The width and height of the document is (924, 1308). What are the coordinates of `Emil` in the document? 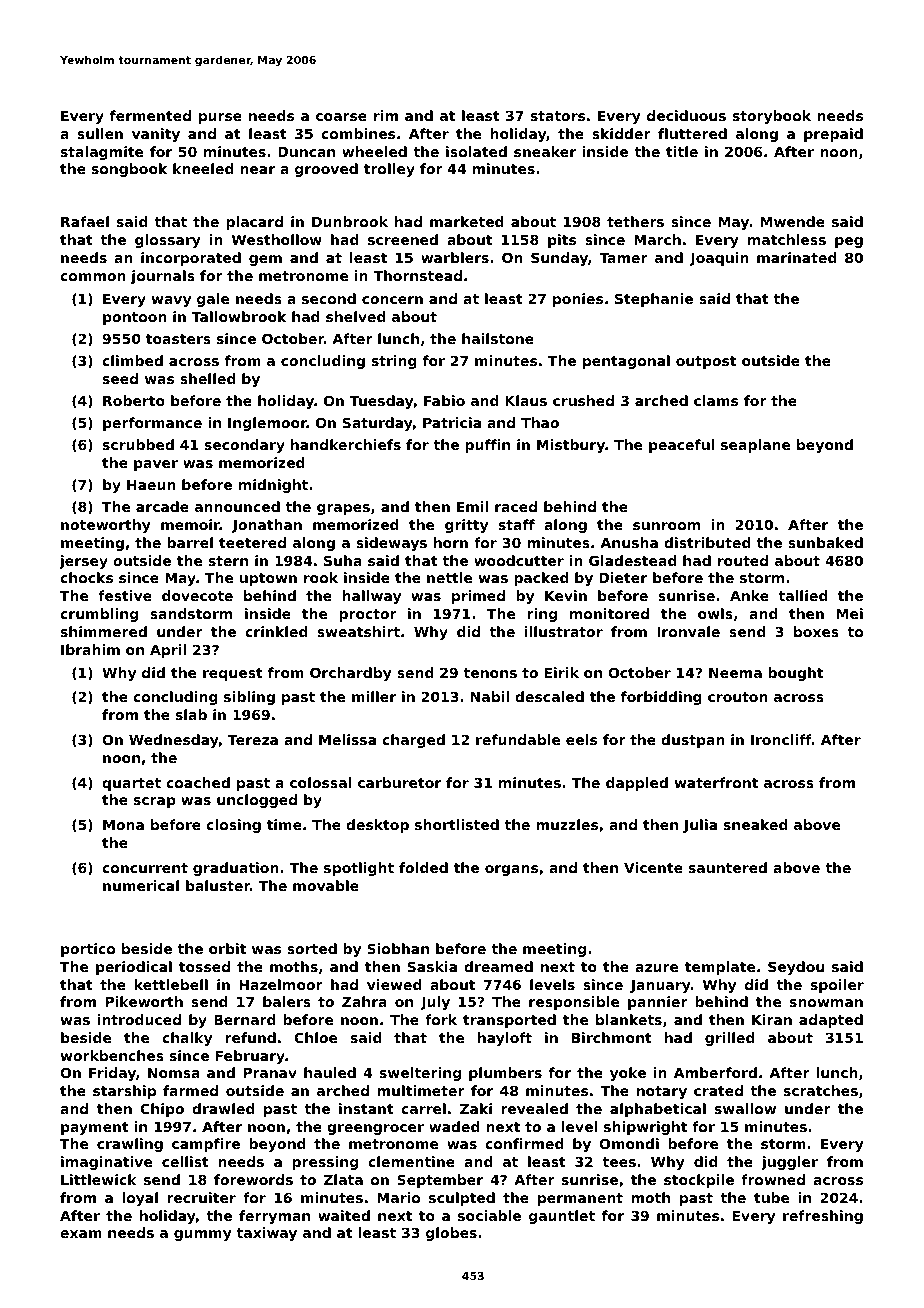 It's located at (472, 506).
